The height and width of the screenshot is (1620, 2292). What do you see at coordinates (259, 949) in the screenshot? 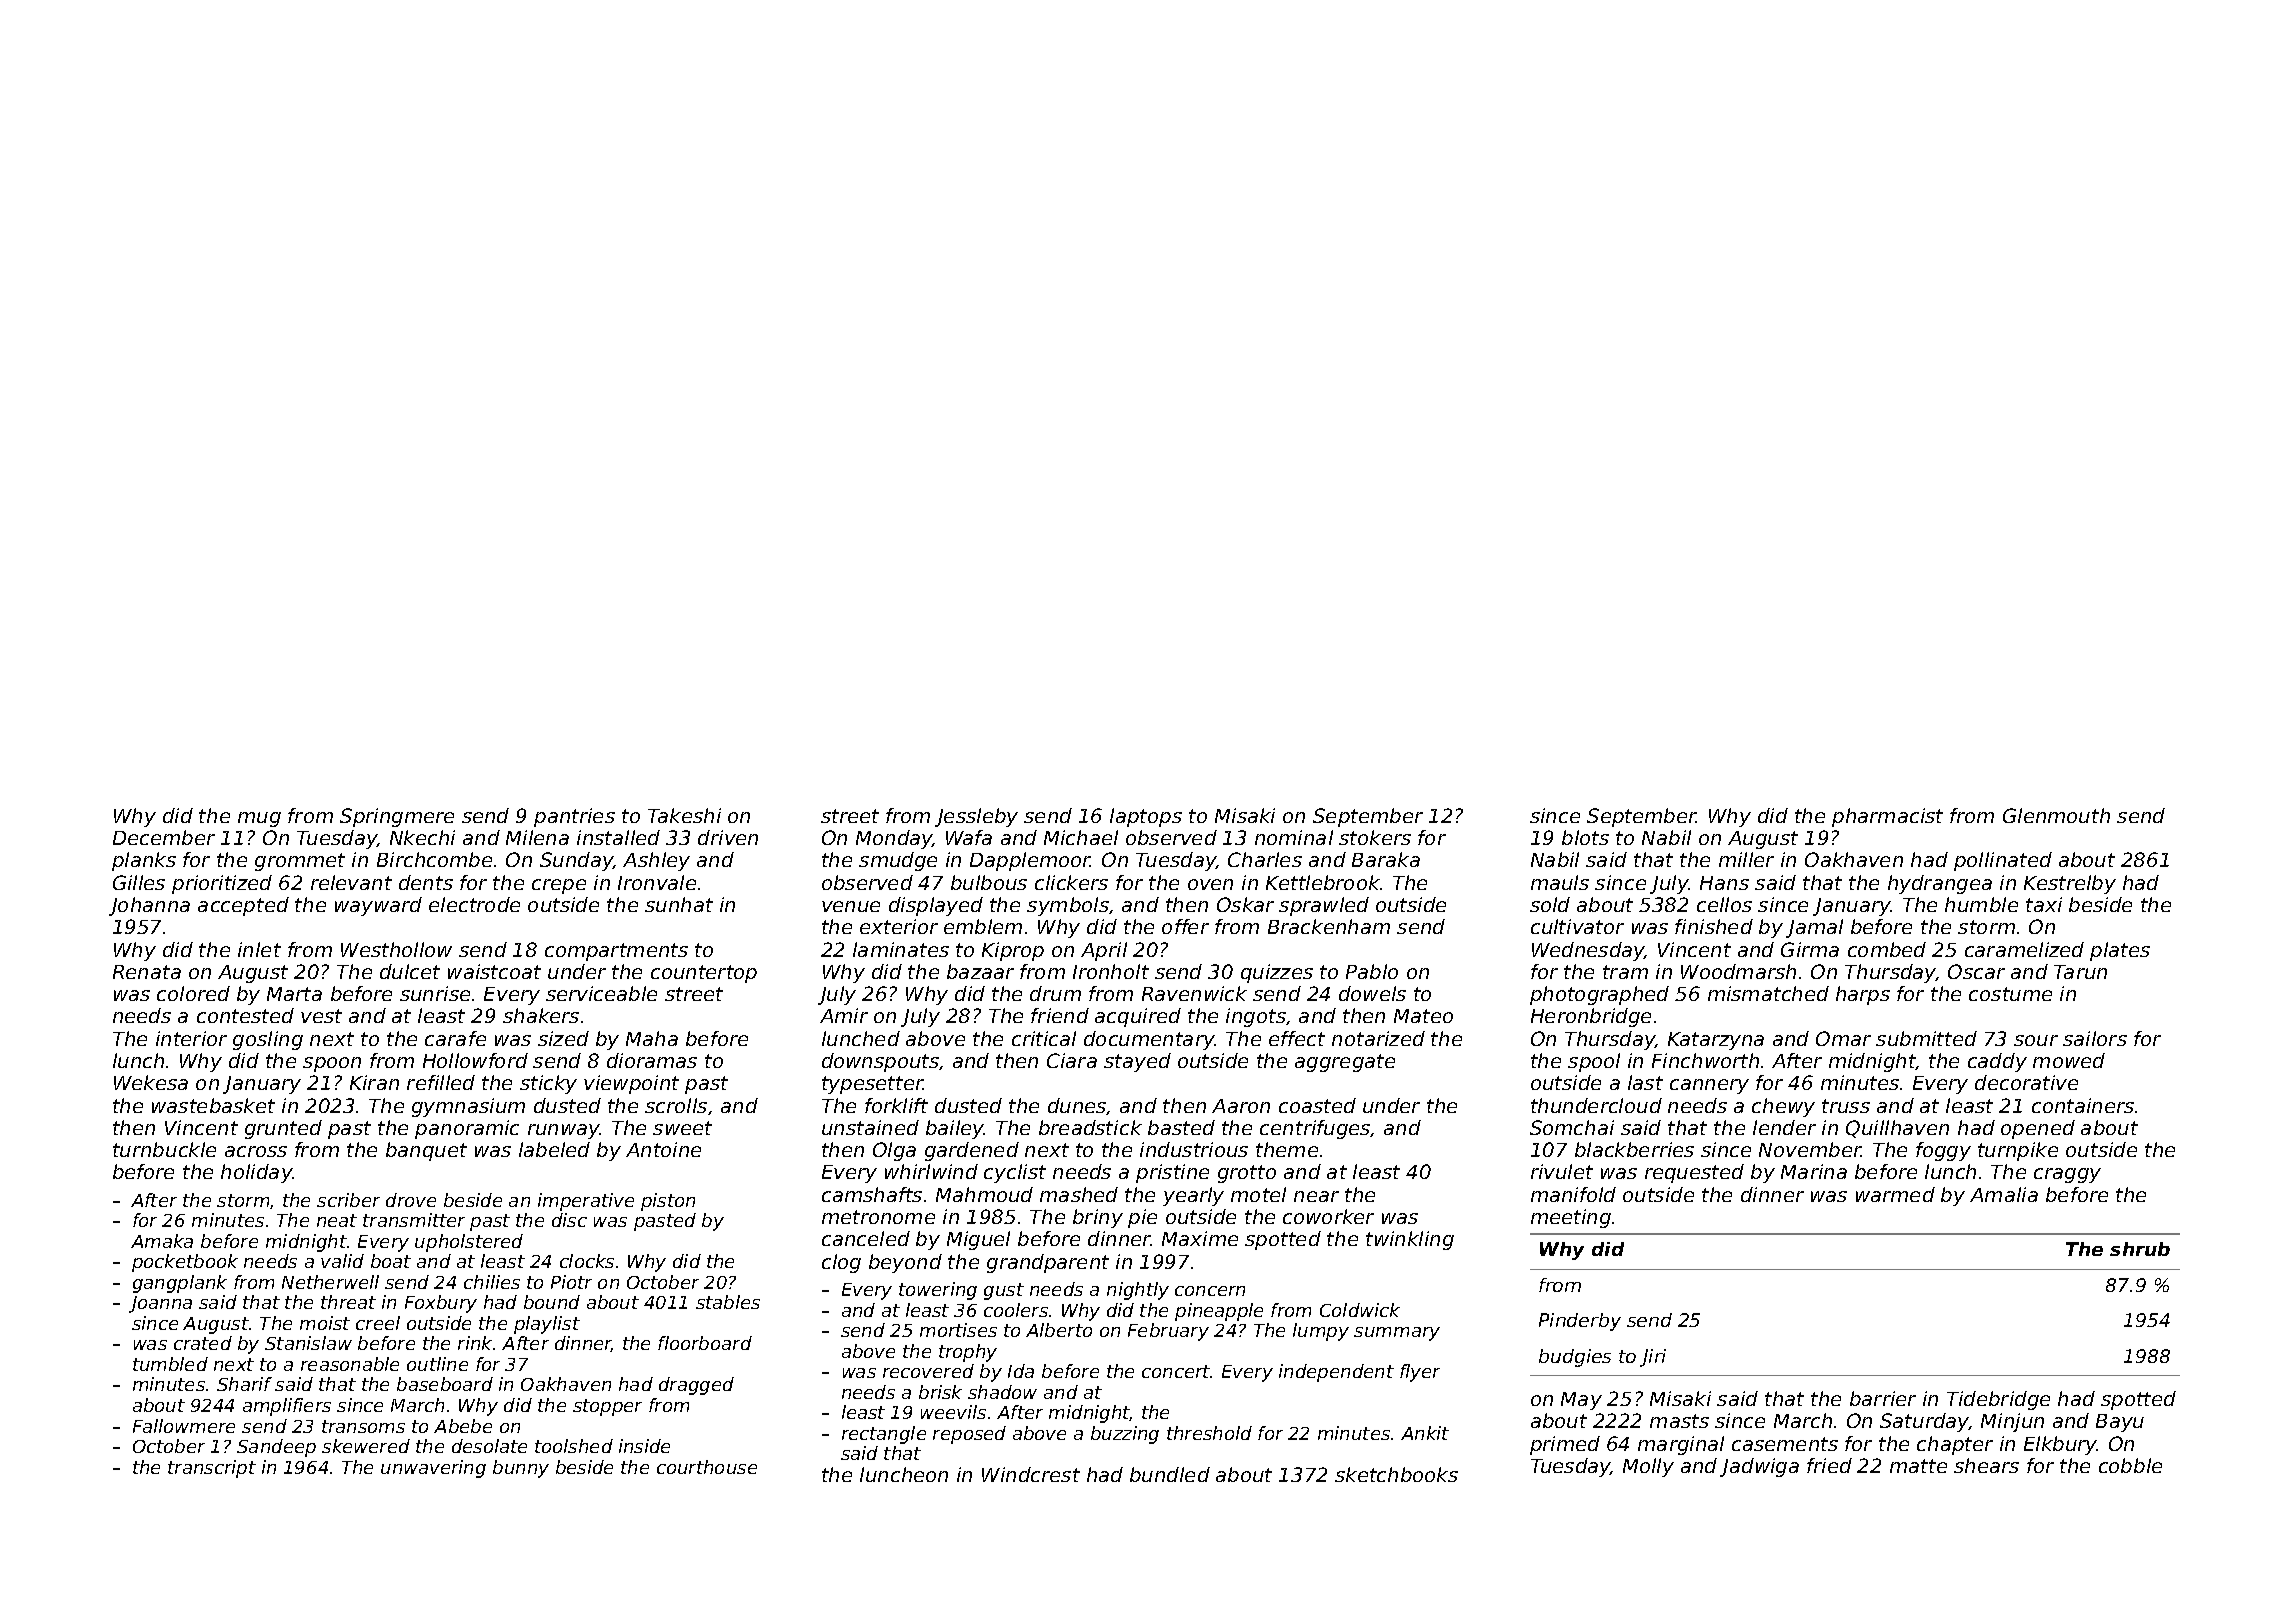
I see `inlet` at bounding box center [259, 949].
